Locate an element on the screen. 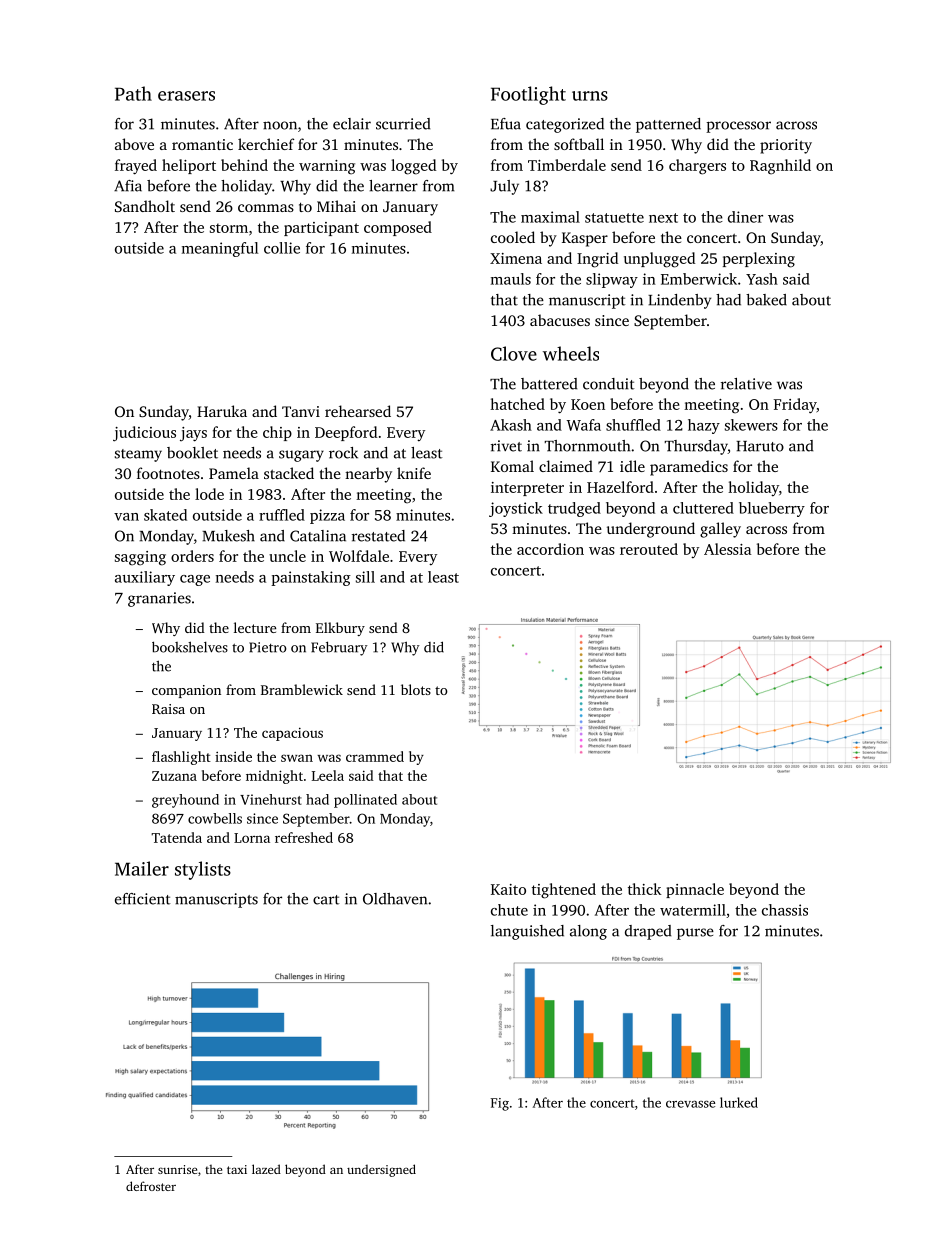 This screenshot has width=952, height=1233. collie is located at coordinates (282, 248).
